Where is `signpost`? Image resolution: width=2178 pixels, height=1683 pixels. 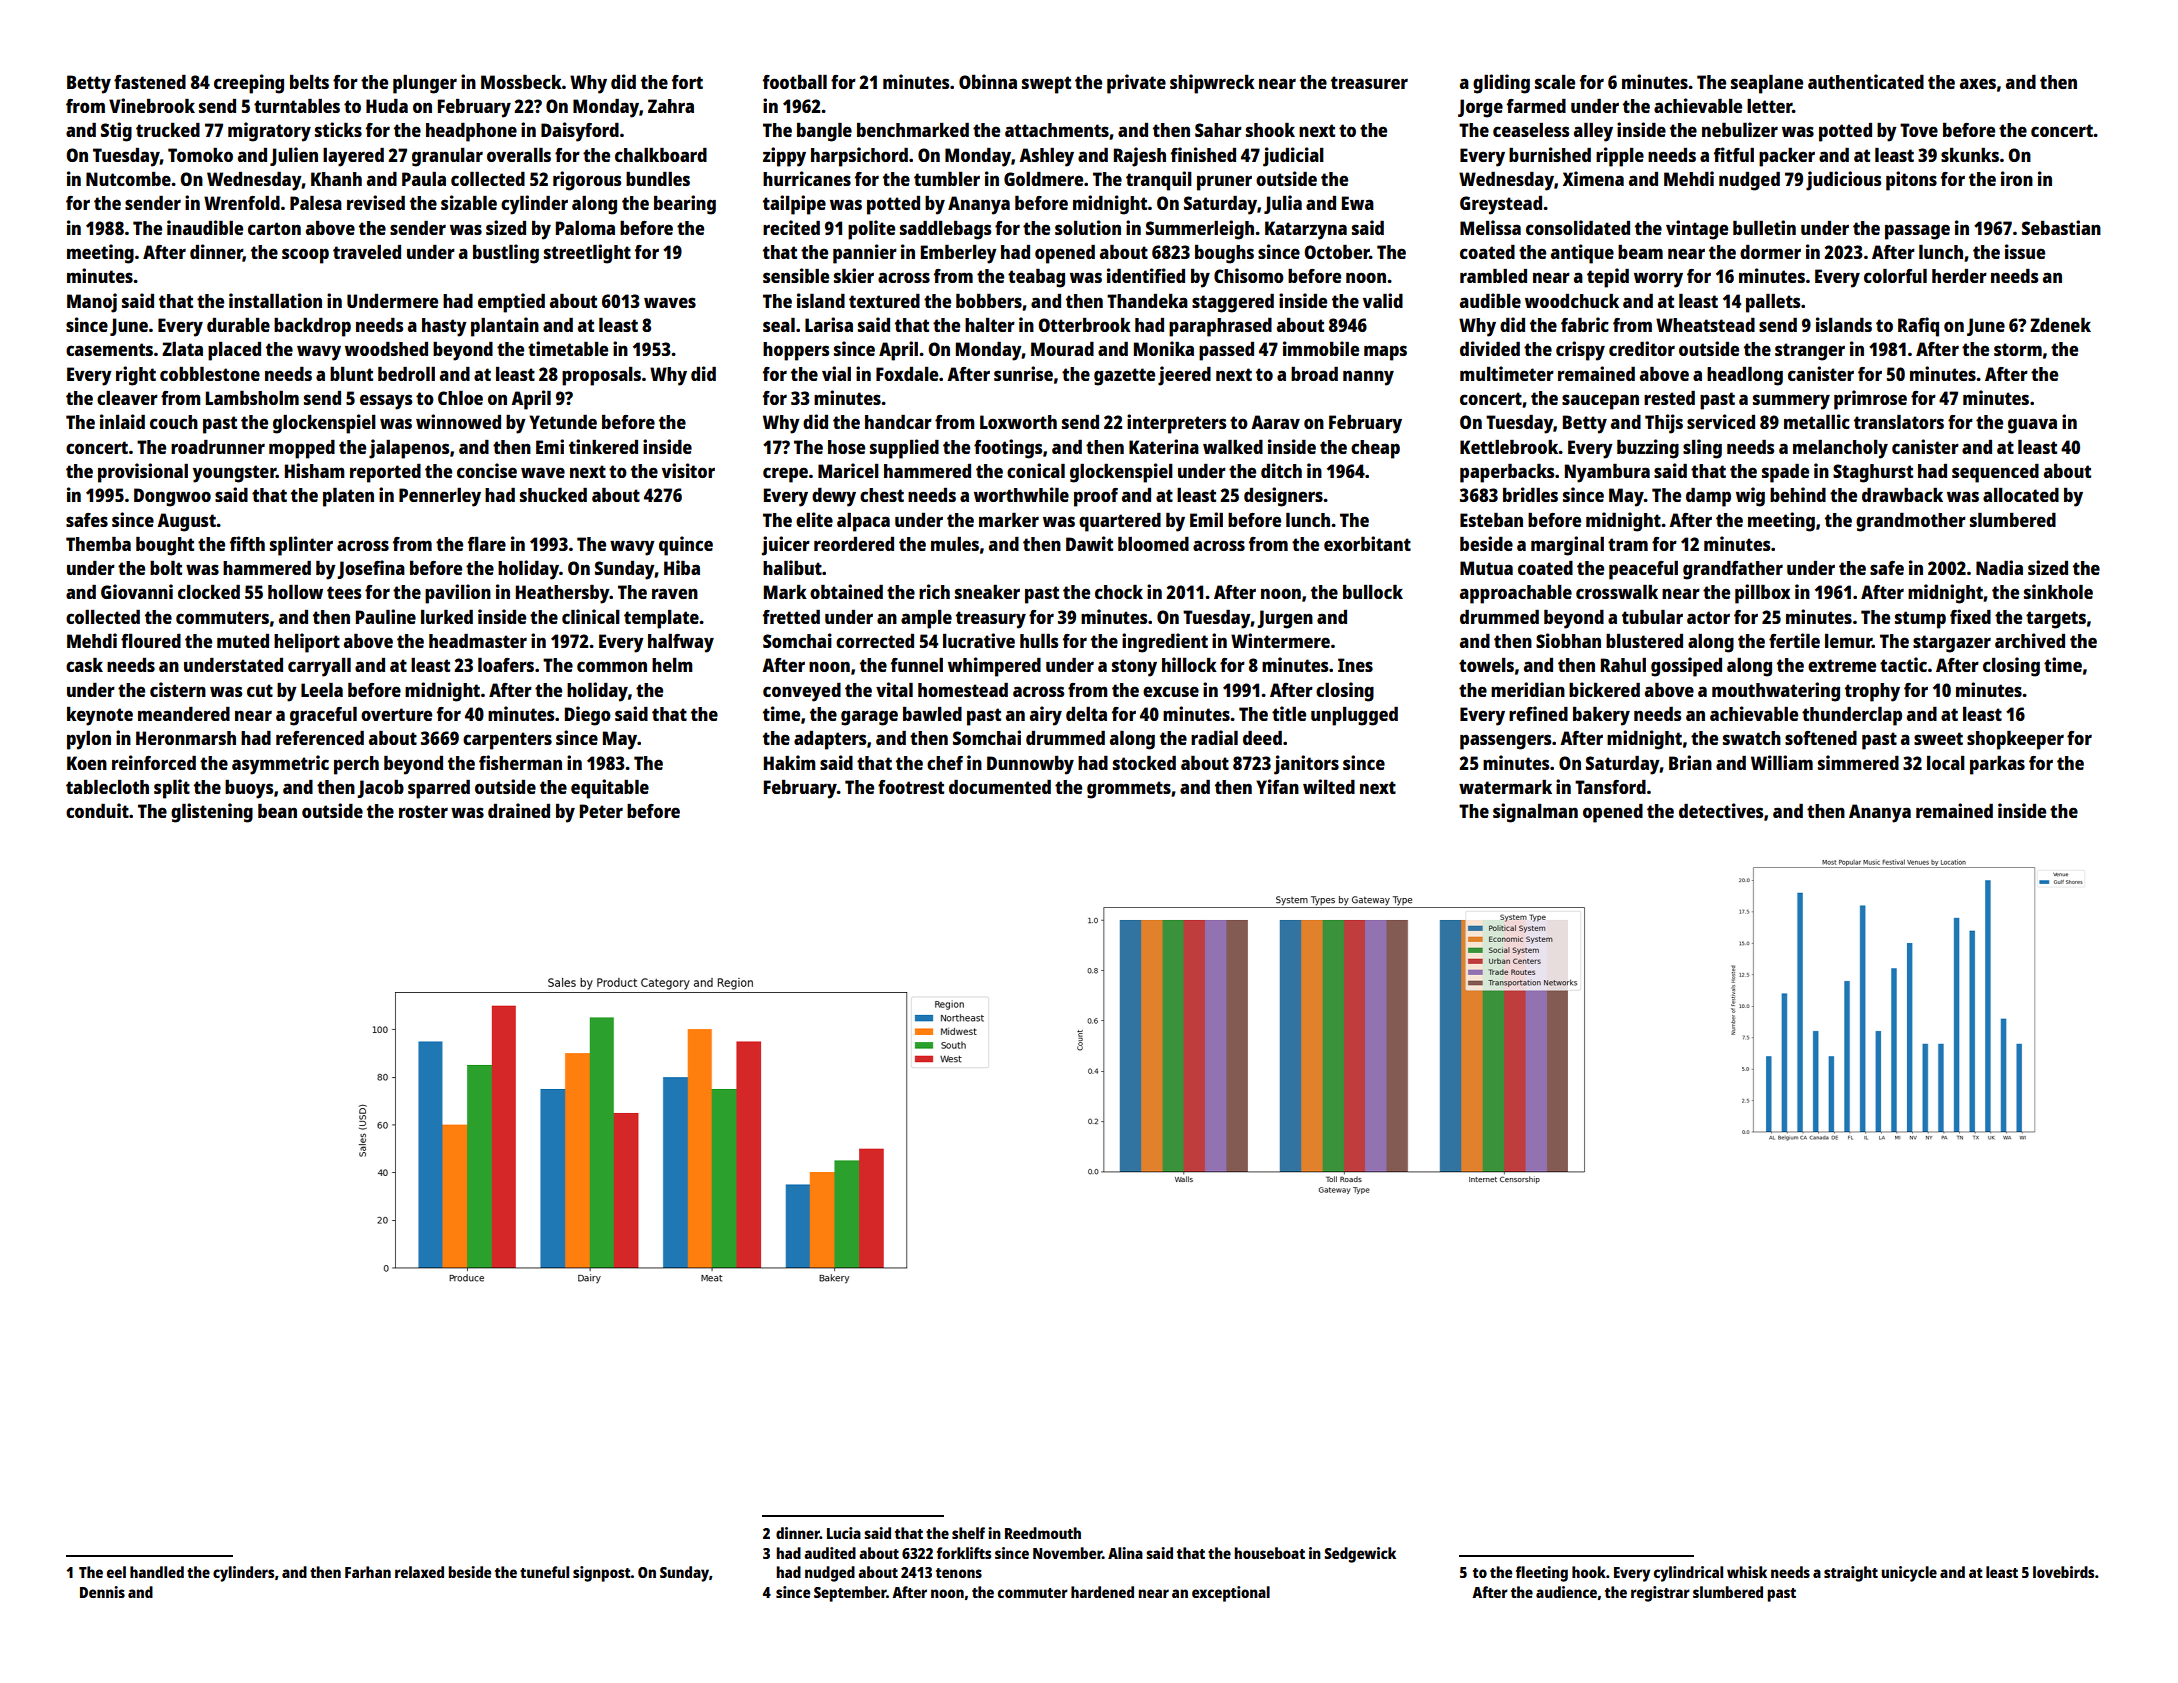 signpost is located at coordinates (602, 1574).
